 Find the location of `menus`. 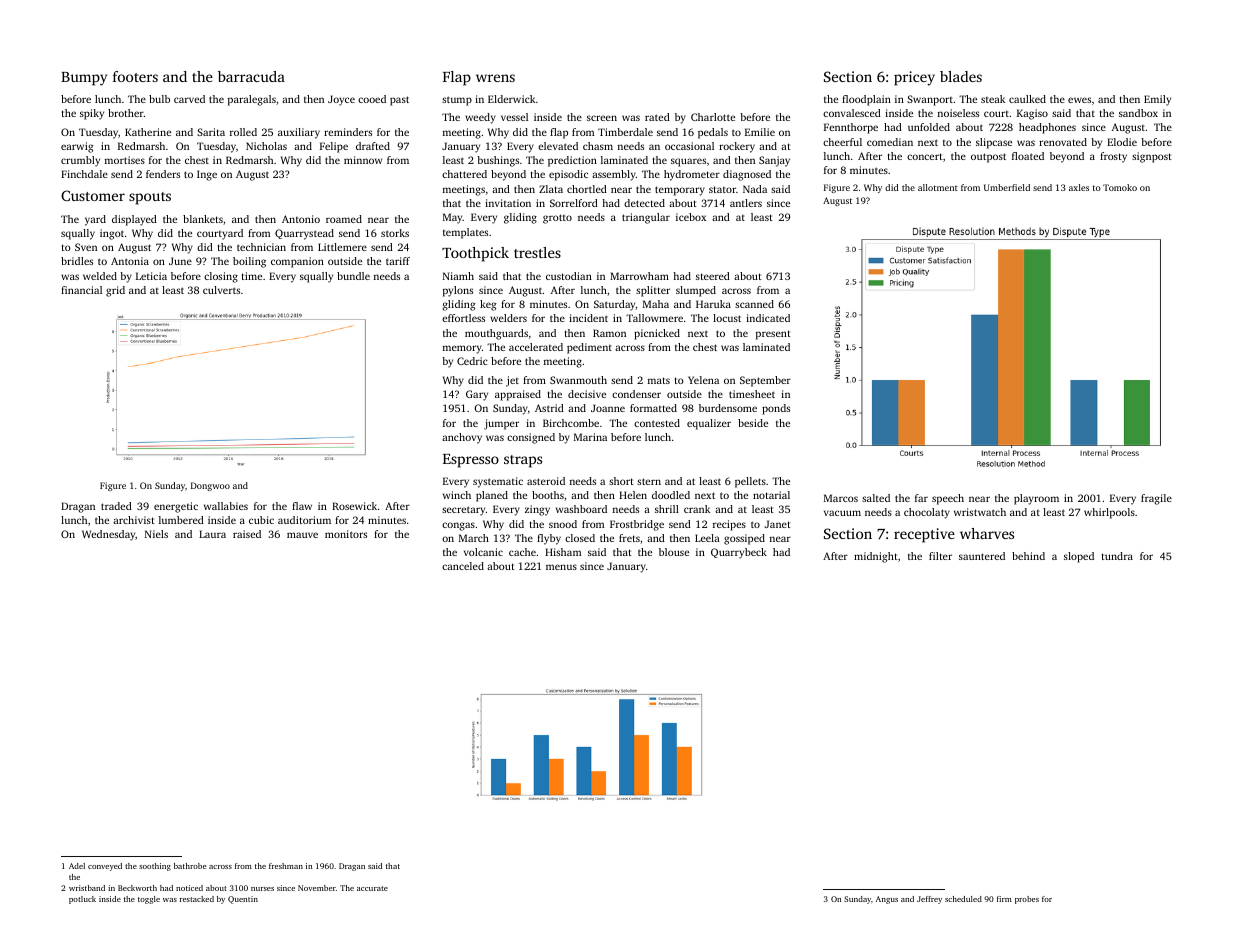

menus is located at coordinates (561, 567).
